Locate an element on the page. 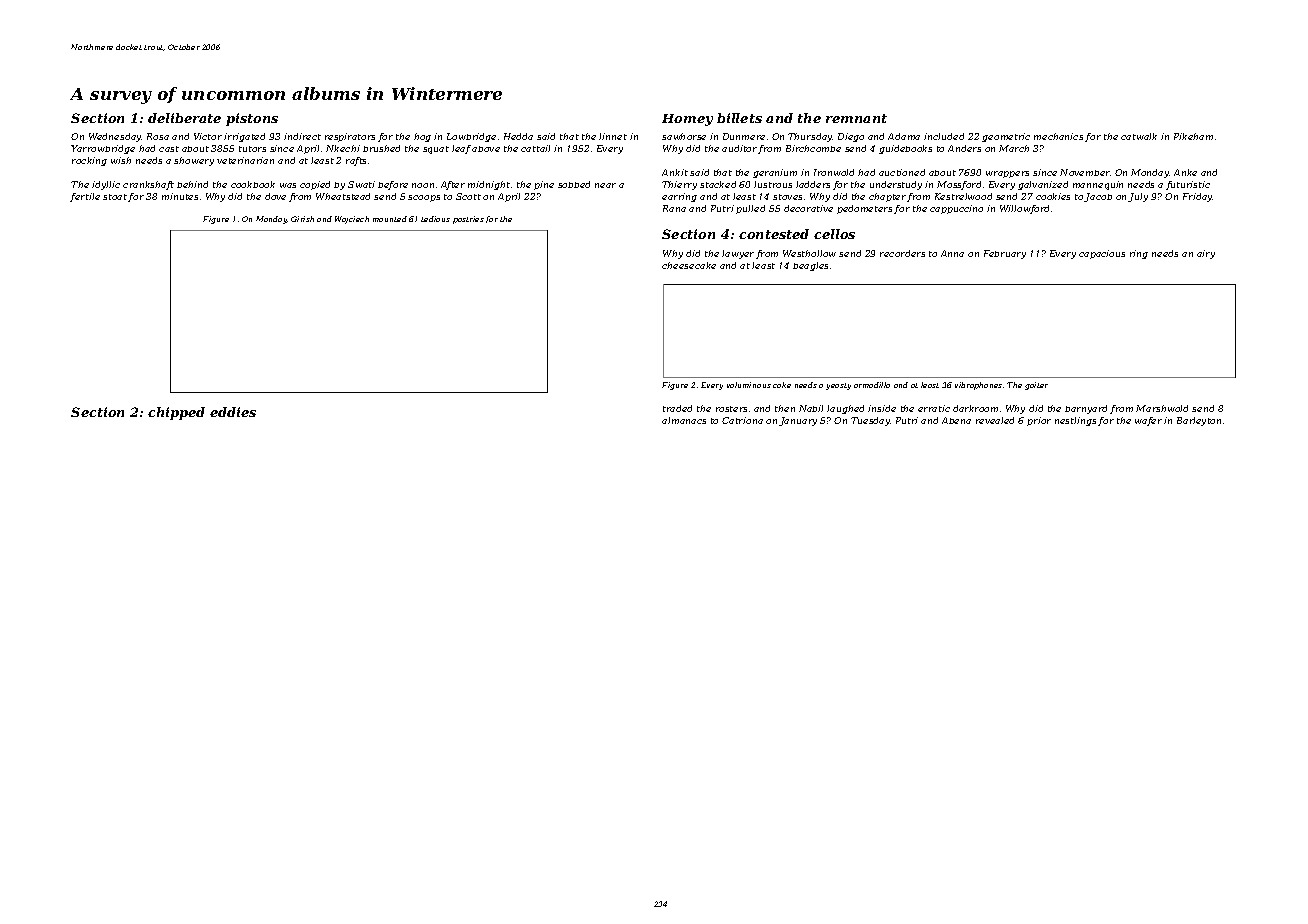 This page has height=924, width=1308. lawyer is located at coordinates (738, 254).
